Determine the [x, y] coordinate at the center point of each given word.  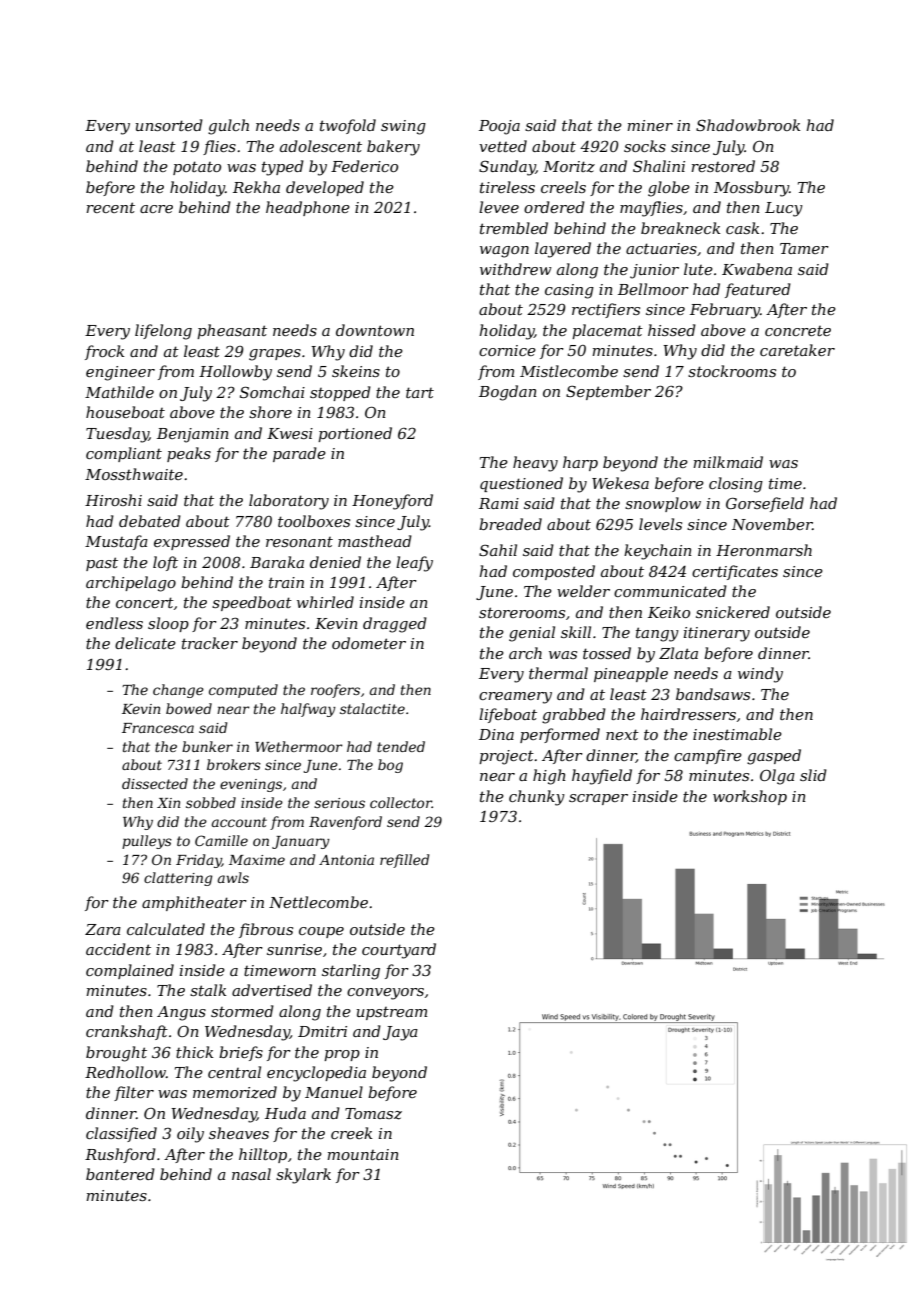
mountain [363, 1154]
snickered [733, 612]
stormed [242, 1011]
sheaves [239, 1133]
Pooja [499, 127]
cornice [507, 350]
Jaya [400, 1033]
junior [654, 271]
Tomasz [373, 1114]
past [102, 564]
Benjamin [193, 435]
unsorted [169, 125]
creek [351, 1133]
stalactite [372, 708]
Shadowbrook [748, 125]
